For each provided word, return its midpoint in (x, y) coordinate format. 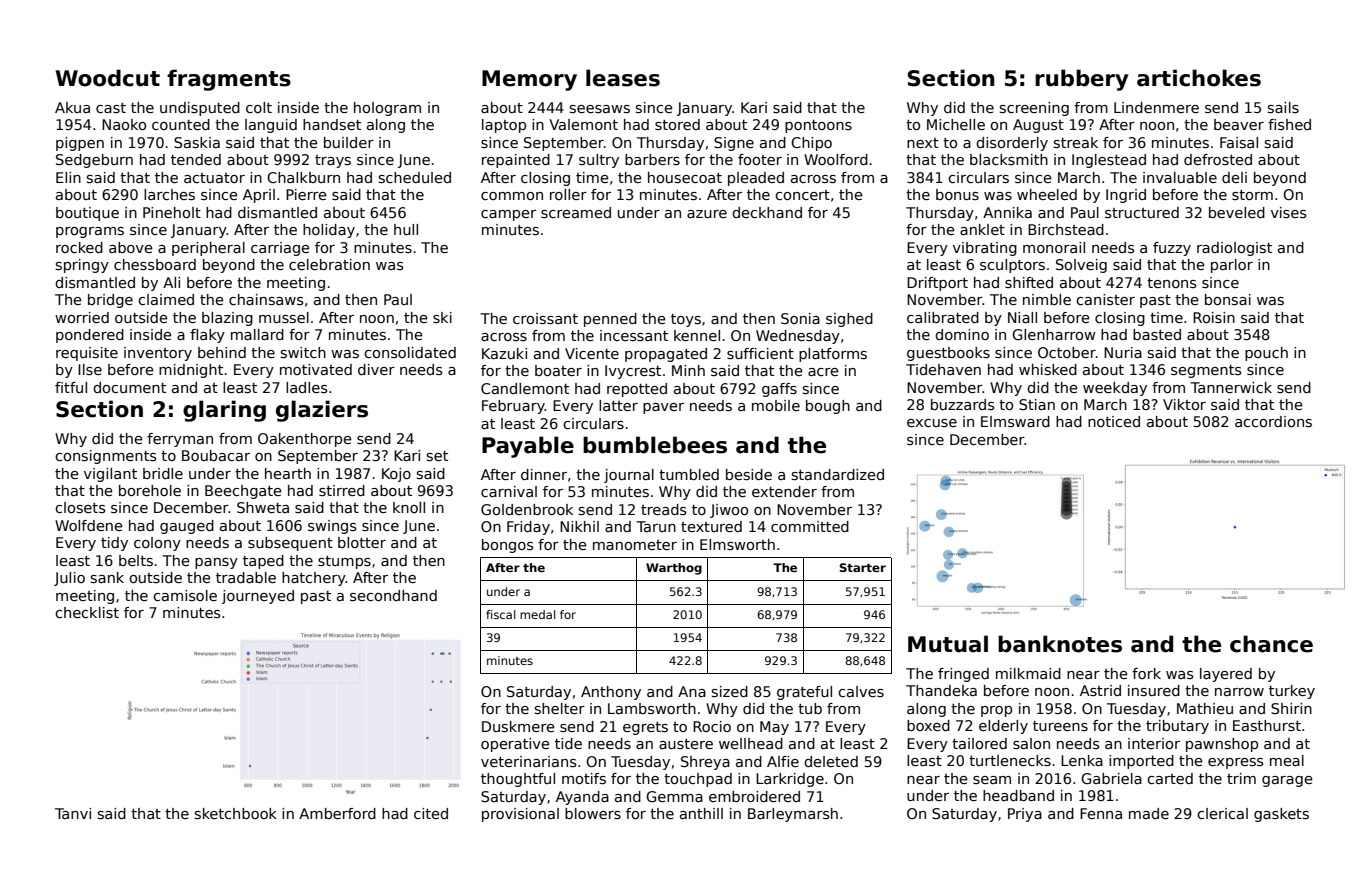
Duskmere (518, 726)
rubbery (1082, 80)
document (129, 387)
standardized (838, 474)
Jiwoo (729, 511)
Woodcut (108, 78)
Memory (529, 80)
